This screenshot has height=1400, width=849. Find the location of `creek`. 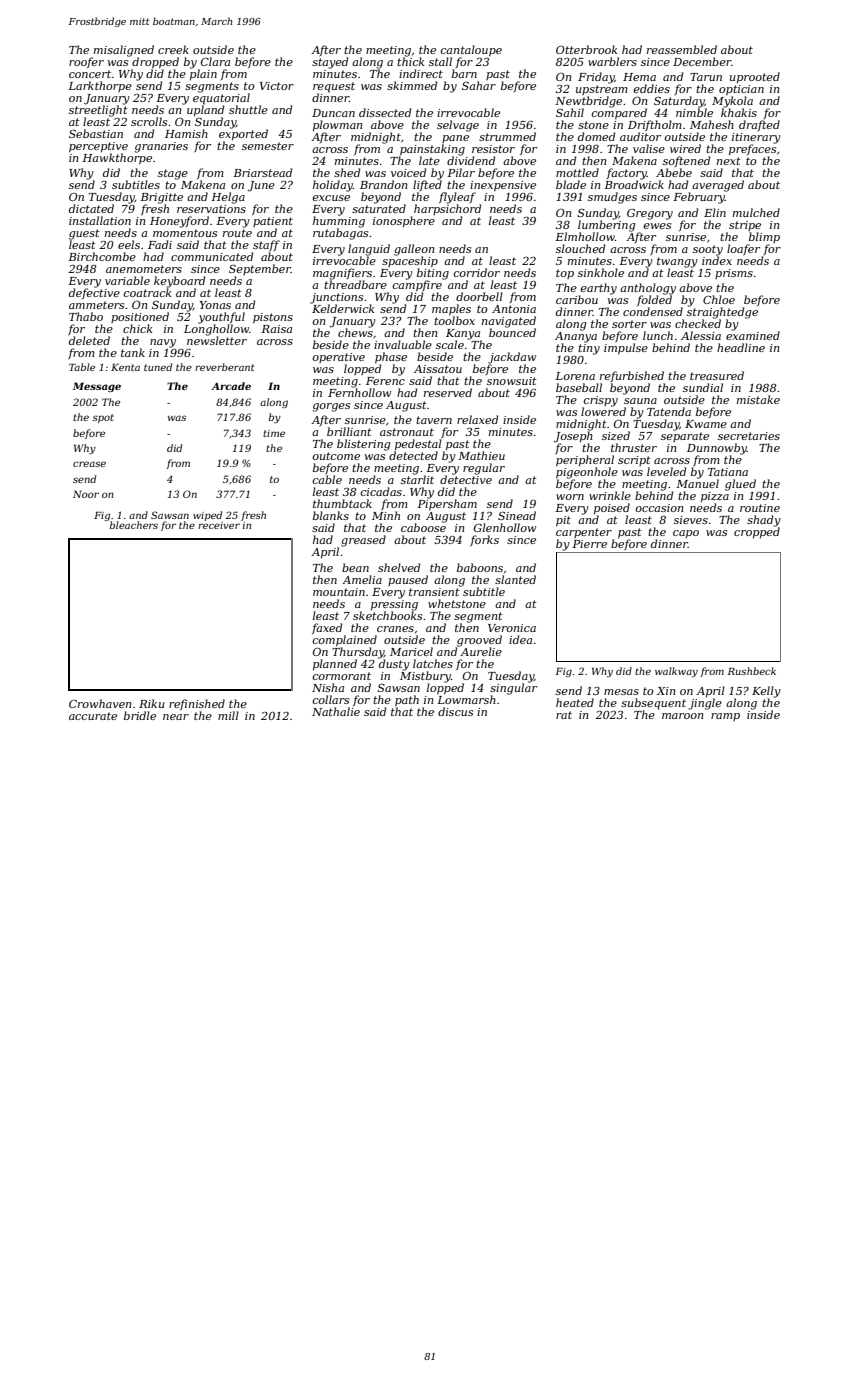

creek is located at coordinates (173, 49).
